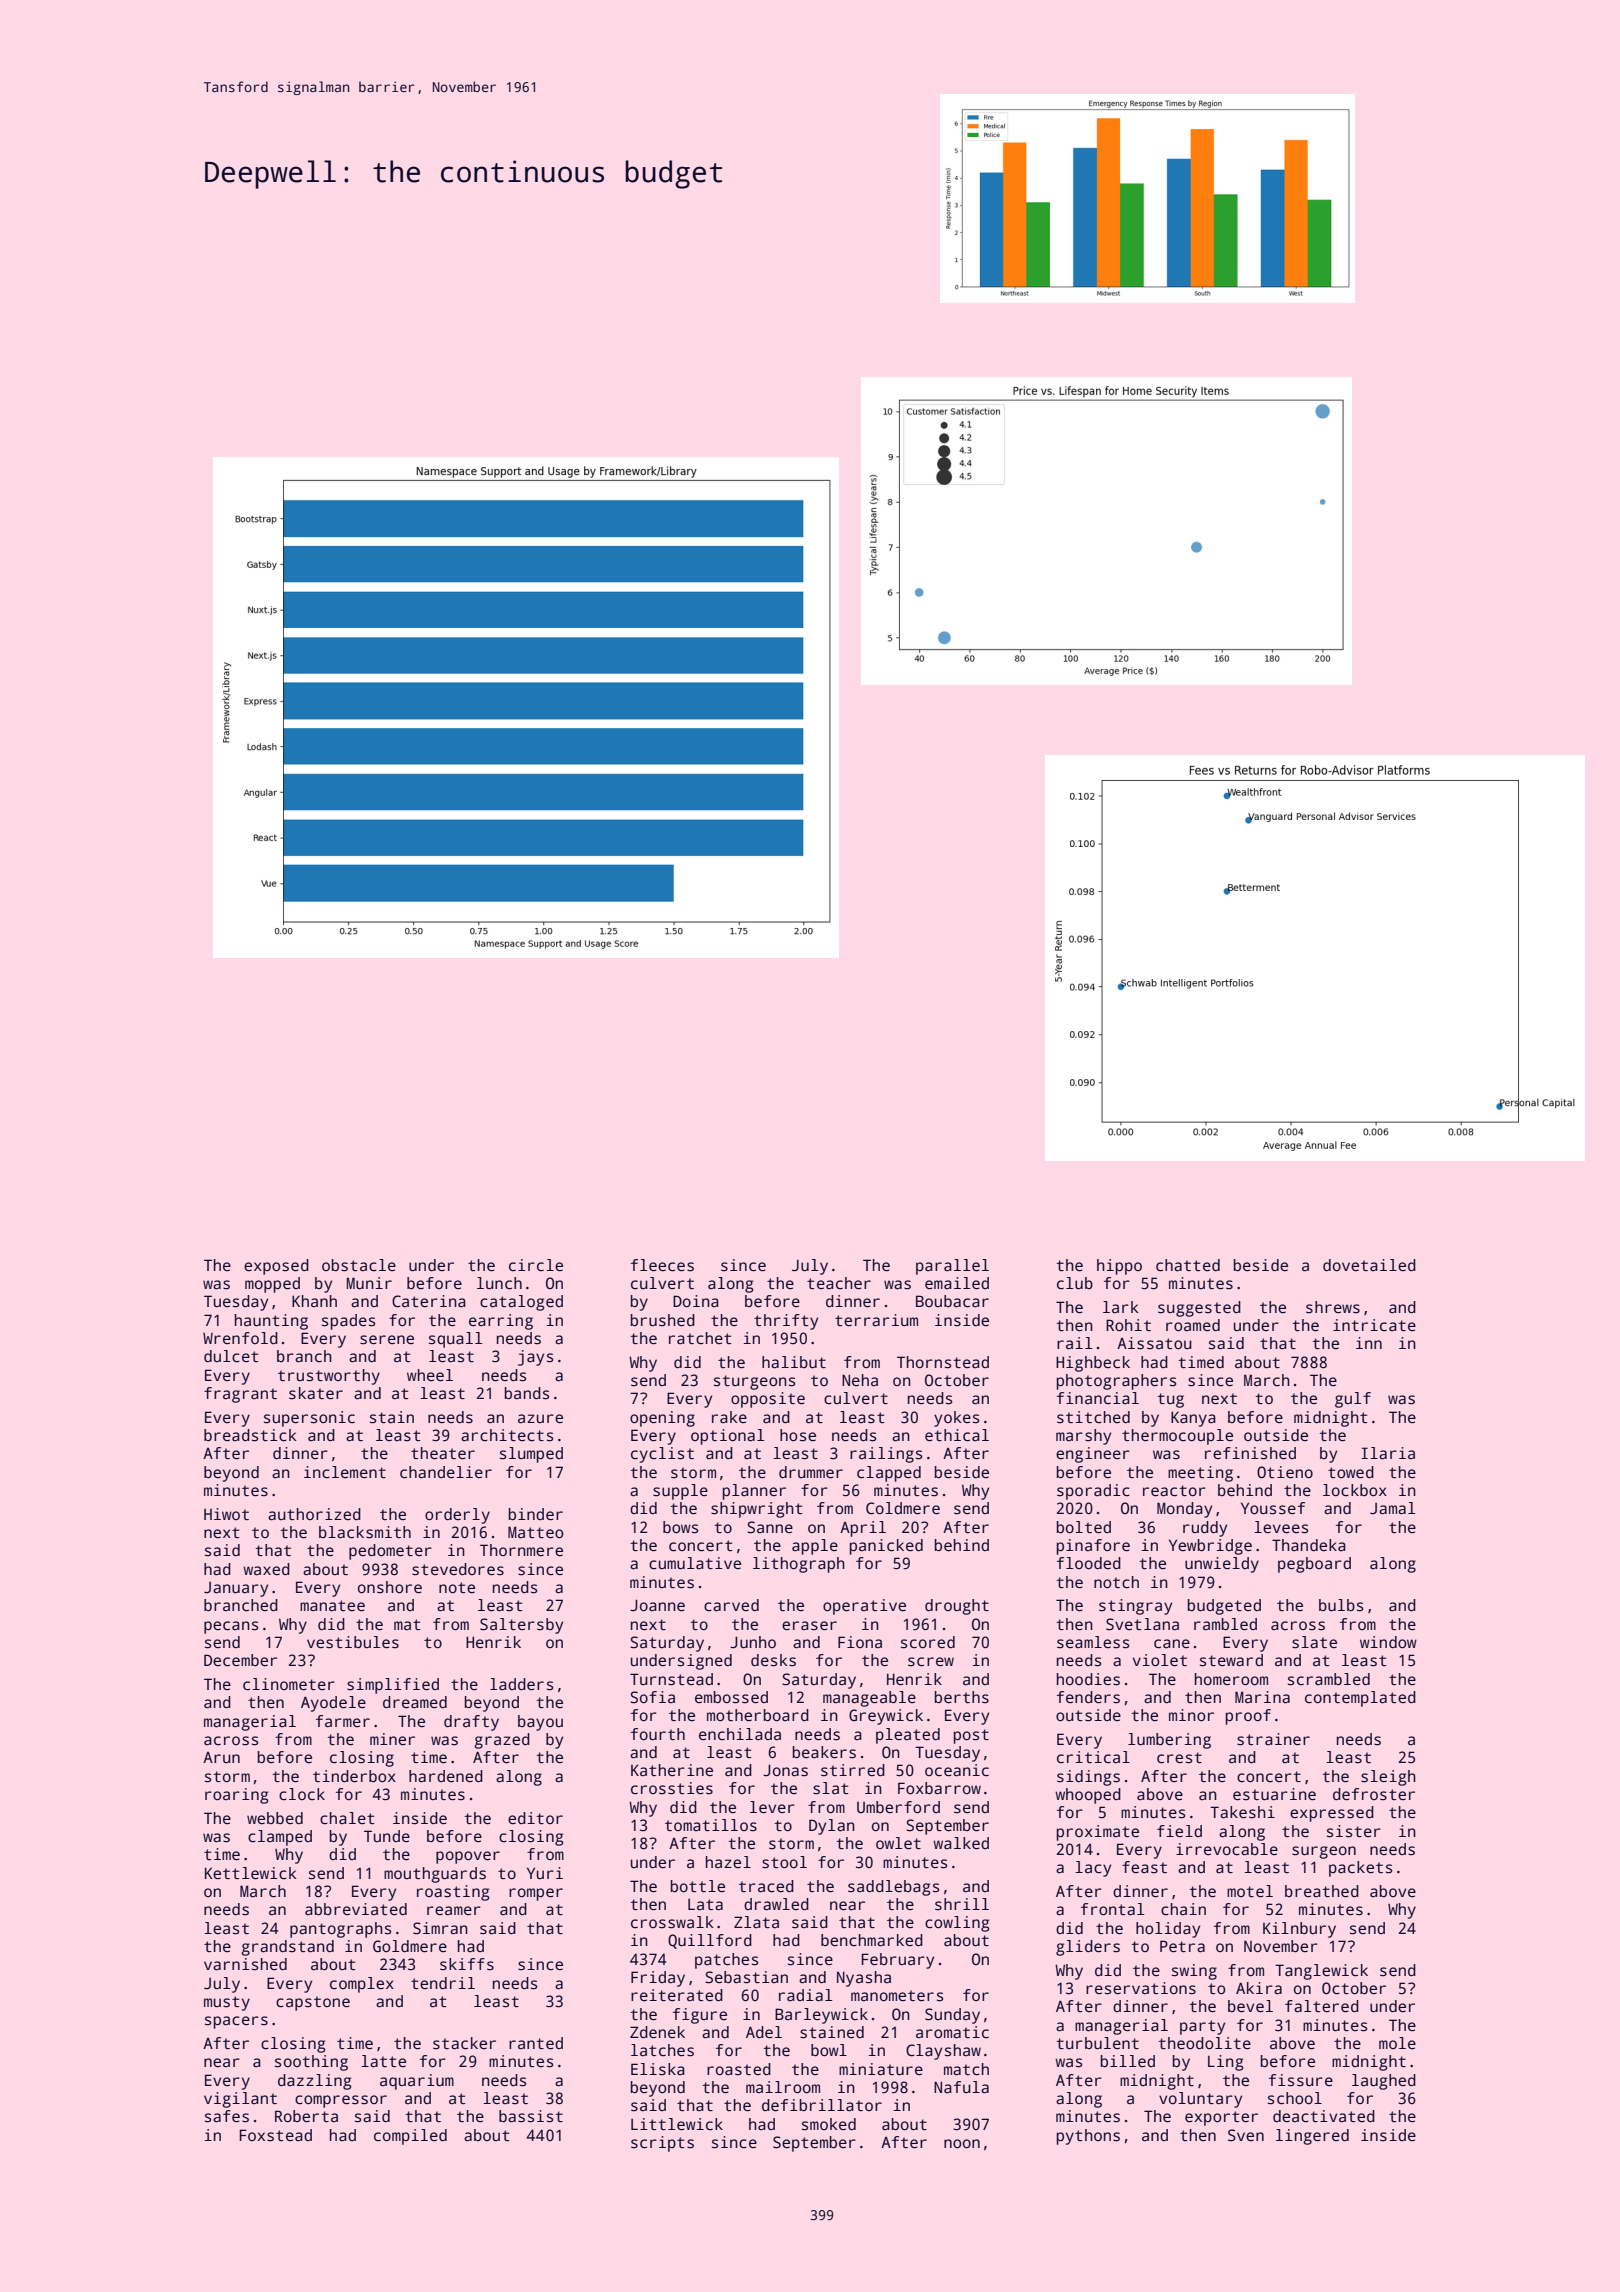  I want to click on parallel, so click(952, 1267).
